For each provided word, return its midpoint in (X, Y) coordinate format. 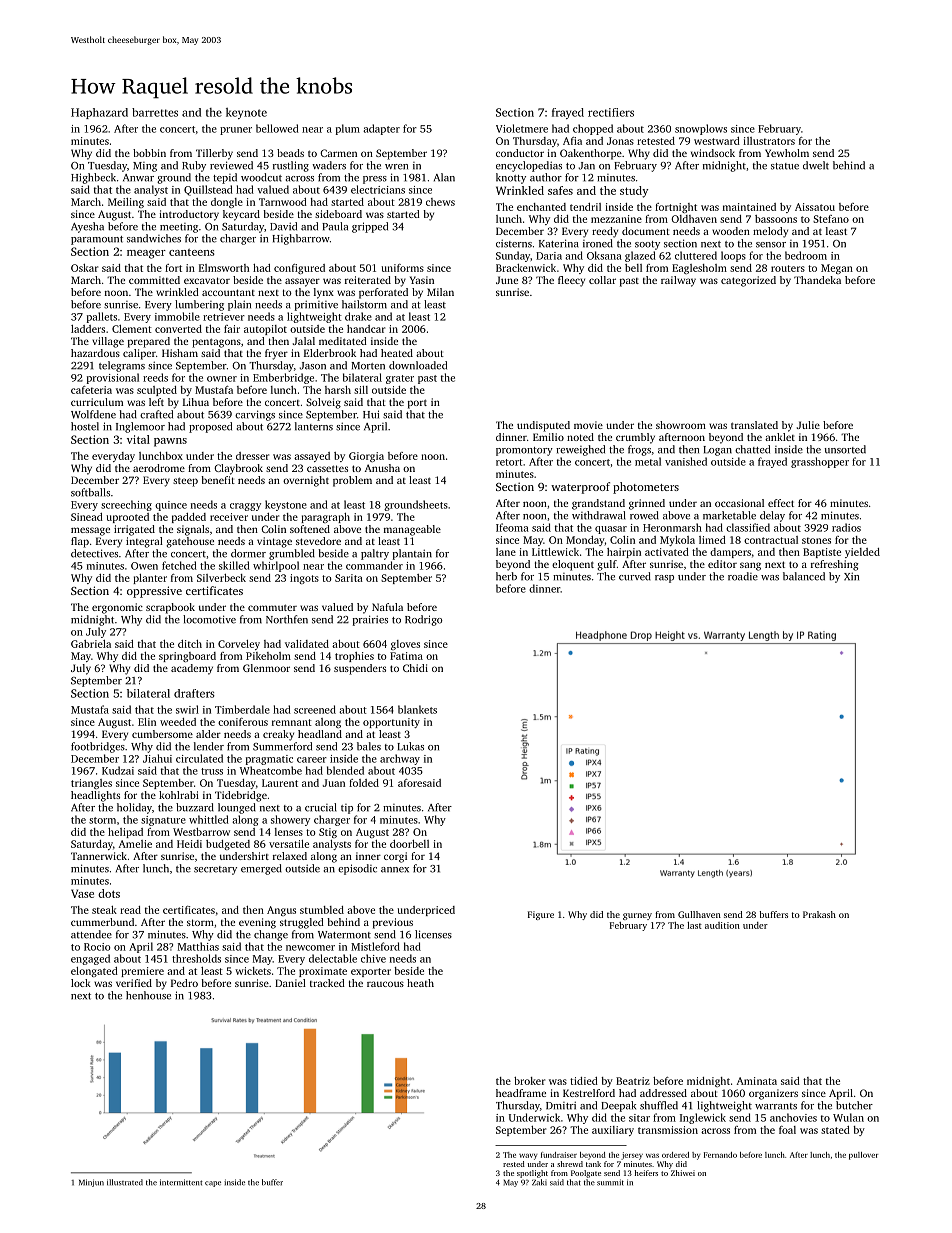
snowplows (701, 129)
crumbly (635, 438)
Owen (144, 566)
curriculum (97, 402)
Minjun (91, 1183)
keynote (246, 113)
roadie (743, 576)
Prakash (819, 914)
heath (420, 983)
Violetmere (522, 128)
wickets (253, 971)
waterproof (580, 488)
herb (506, 576)
